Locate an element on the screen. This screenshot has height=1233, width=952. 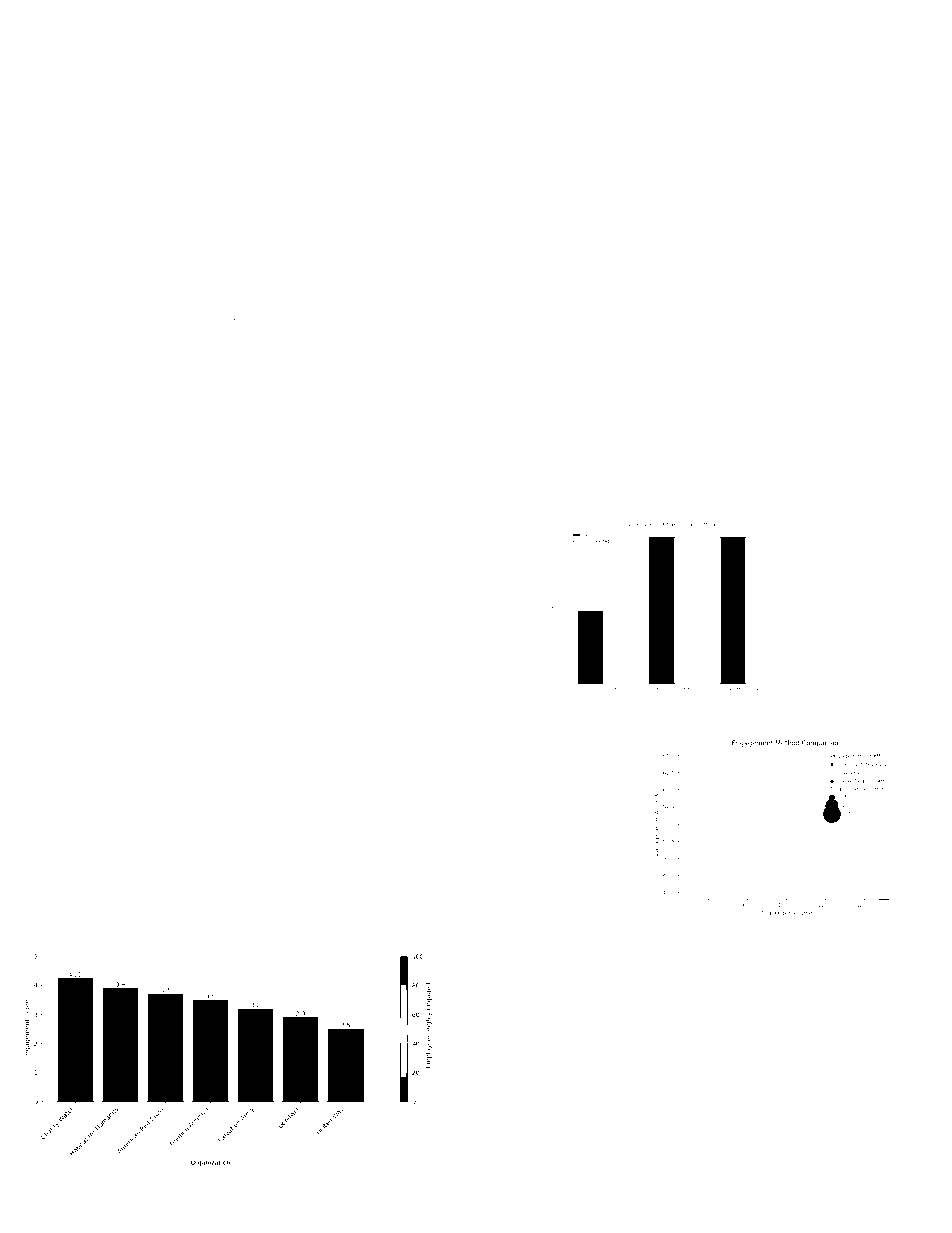
tins is located at coordinates (116, 548).
